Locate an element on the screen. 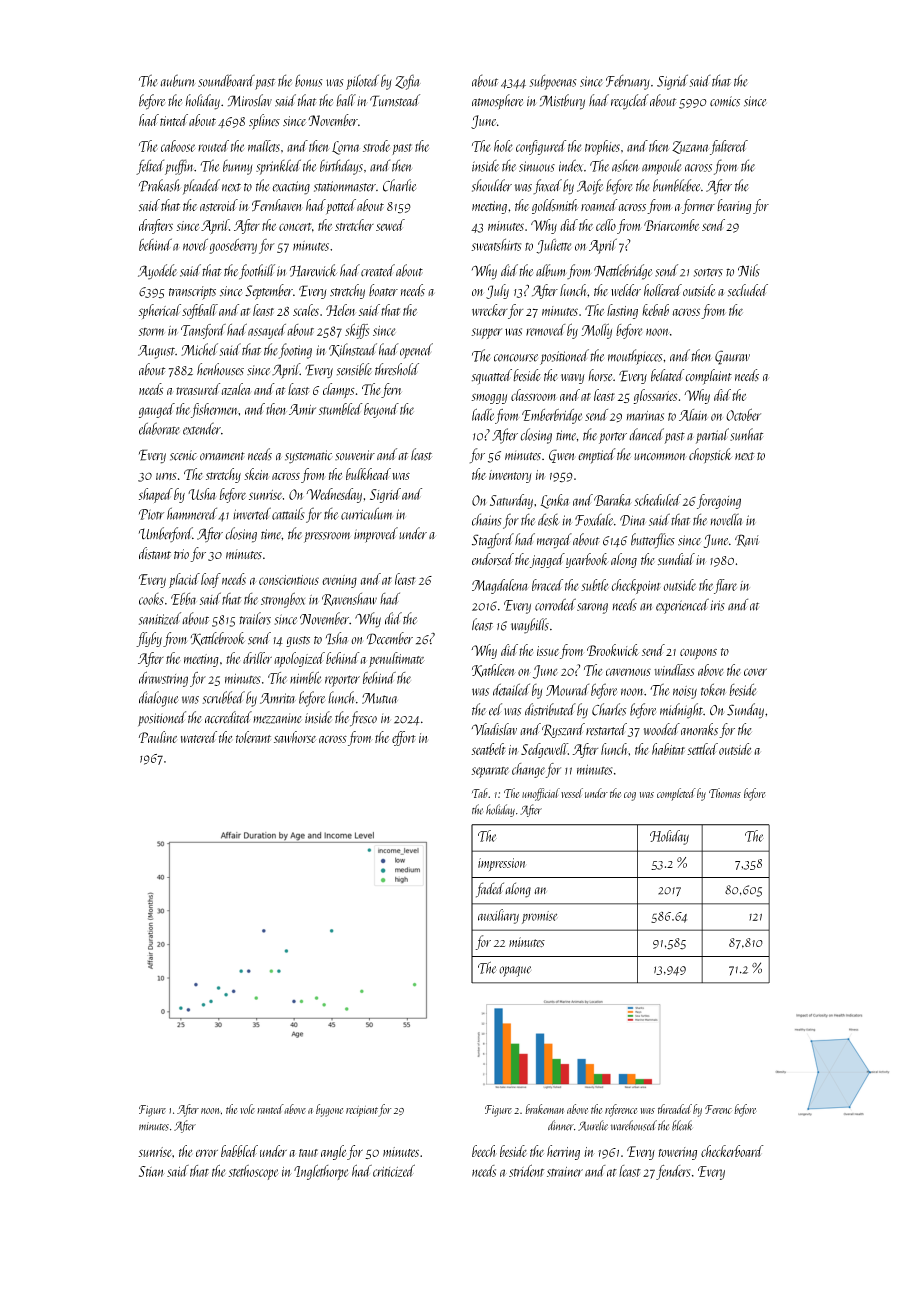  conscientious is located at coordinates (289, 580).
